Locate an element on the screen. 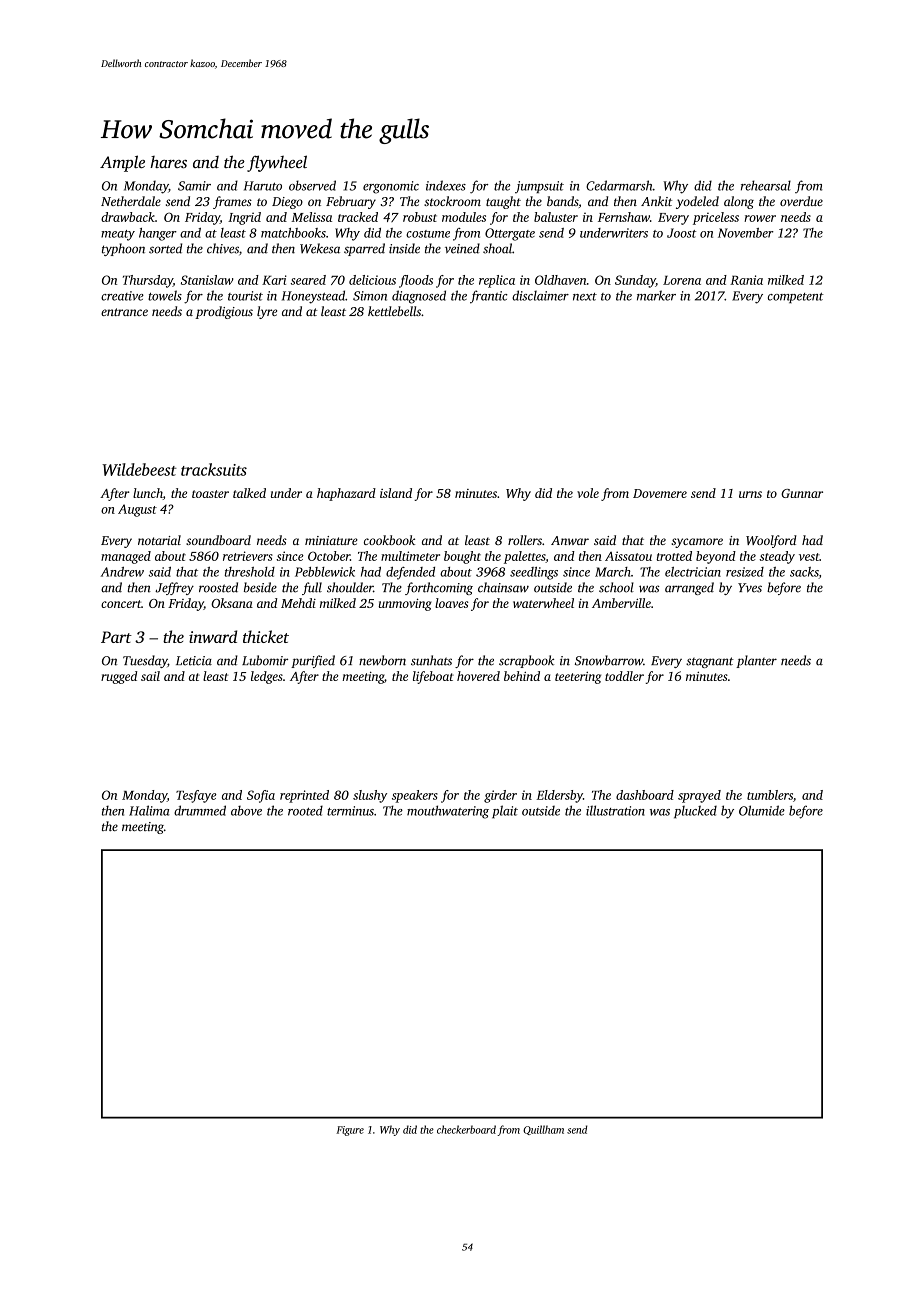  rugged is located at coordinates (119, 677).
